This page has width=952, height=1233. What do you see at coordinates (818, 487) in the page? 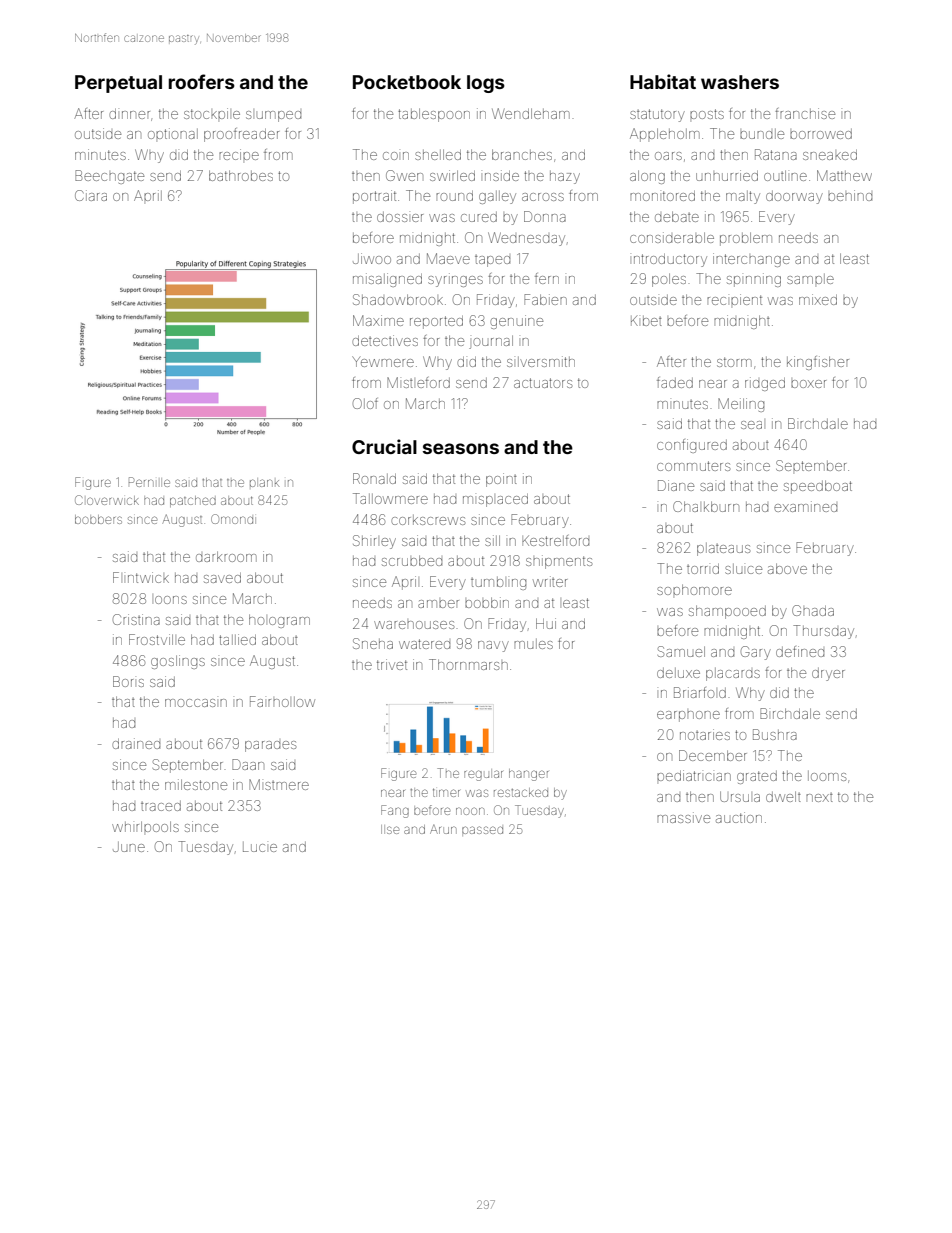
I see `speedboat` at bounding box center [818, 487].
